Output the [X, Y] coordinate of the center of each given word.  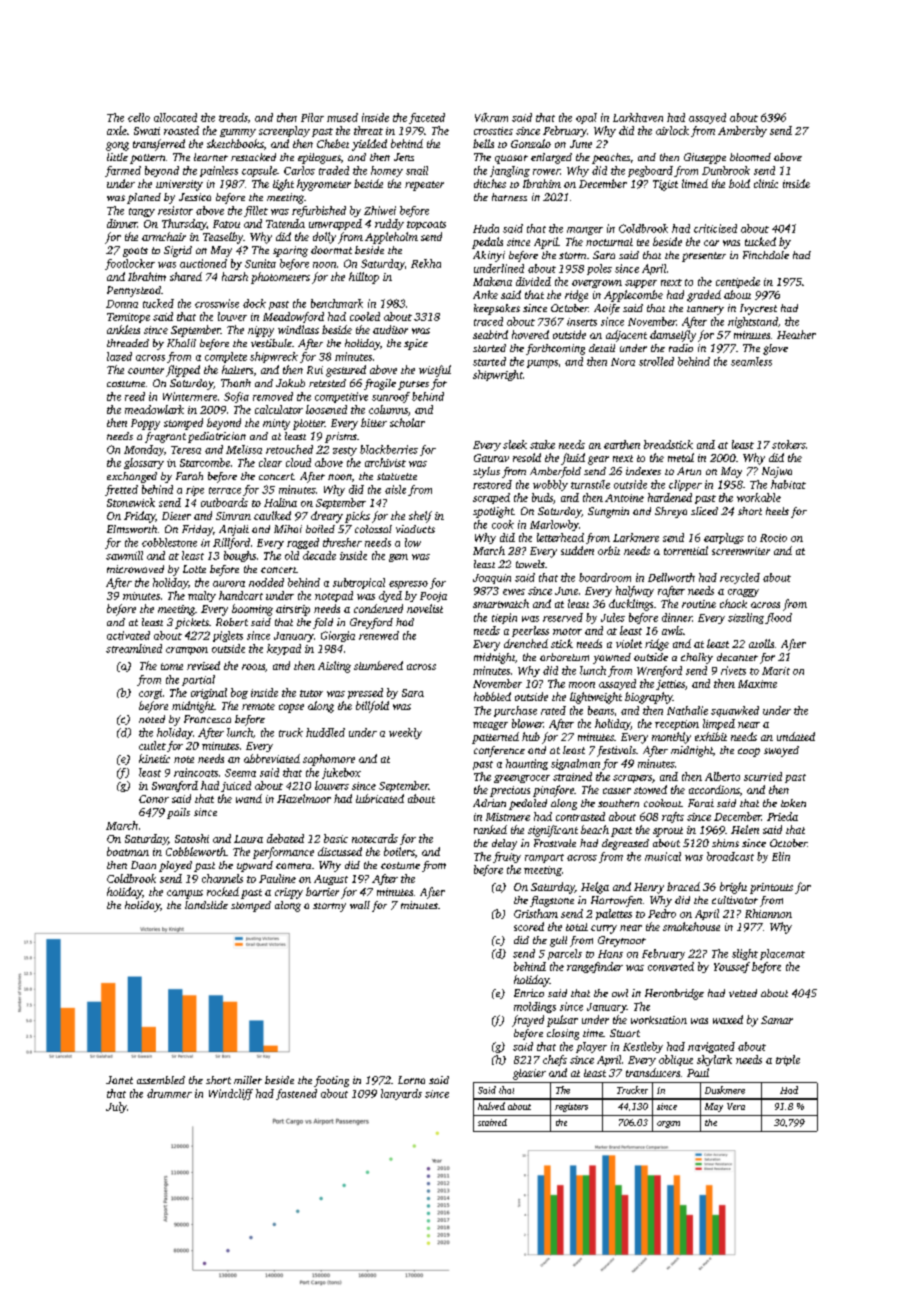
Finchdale [766, 255]
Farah [189, 476]
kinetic [154, 758]
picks [357, 517]
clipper [685, 485]
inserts [582, 322]
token [793, 803]
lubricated [380, 798]
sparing [290, 251]
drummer [169, 1093]
